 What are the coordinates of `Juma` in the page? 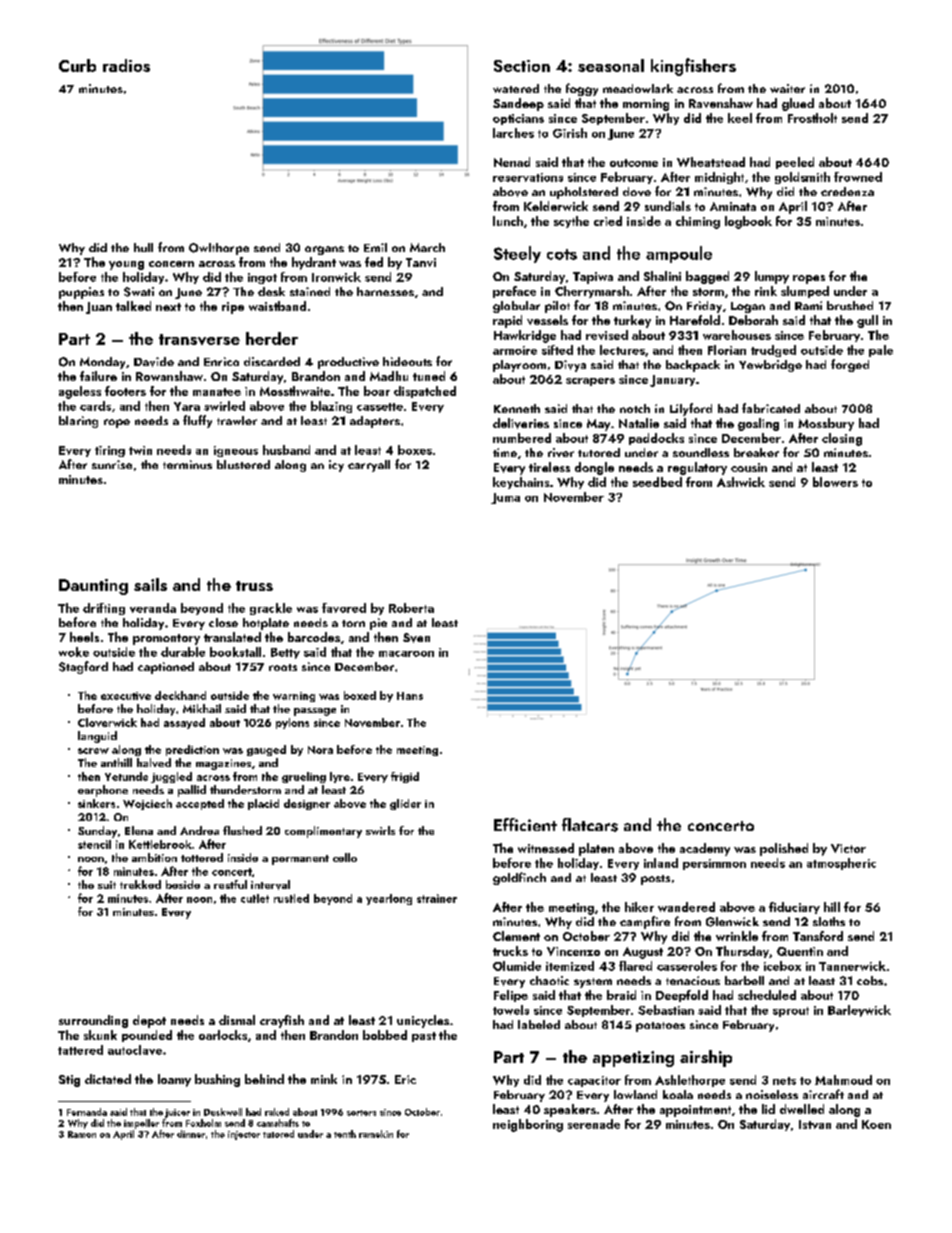 It's located at (505, 498).
